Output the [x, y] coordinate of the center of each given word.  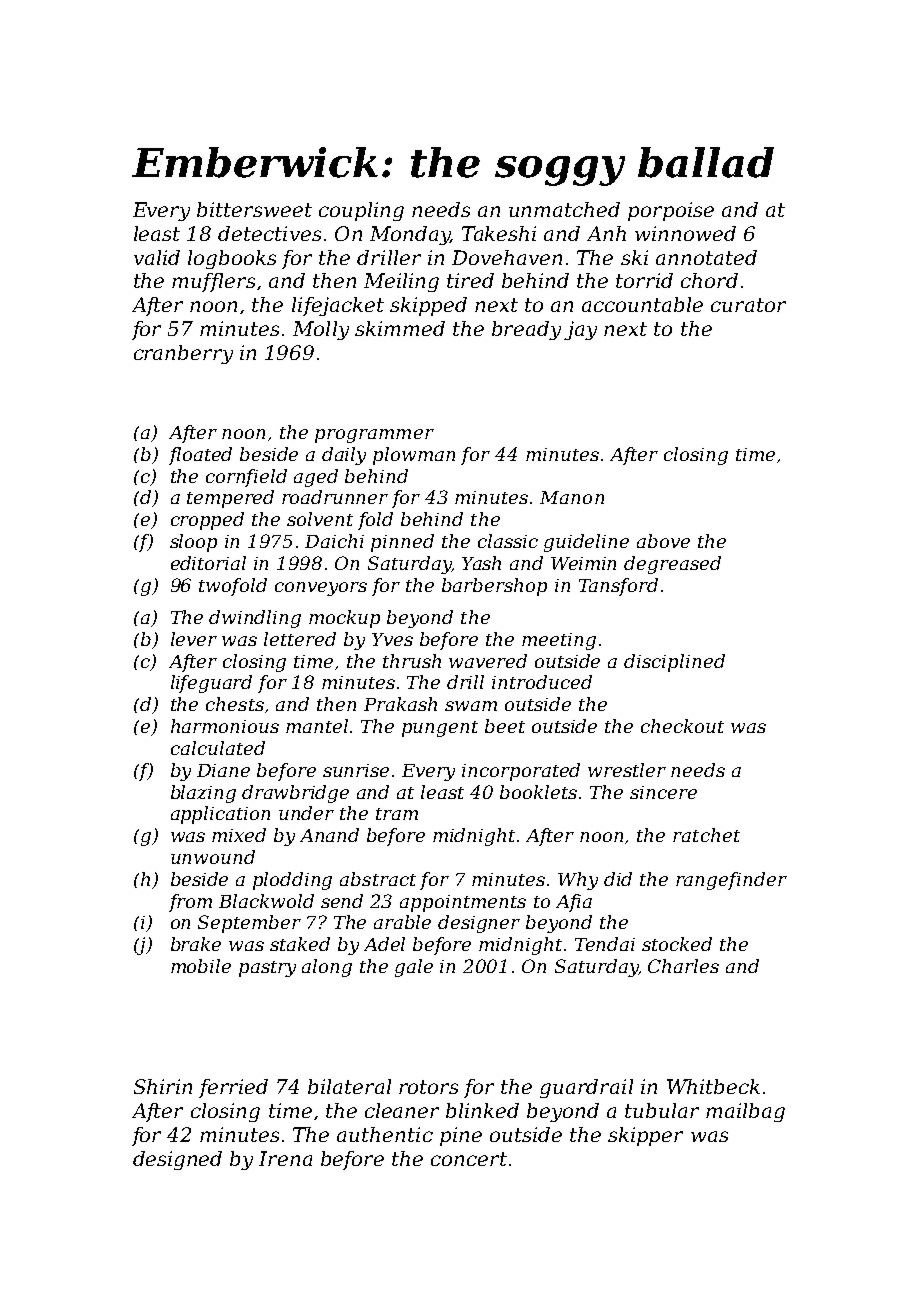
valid [157, 257]
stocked [677, 944]
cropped [207, 521]
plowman [414, 456]
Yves [392, 639]
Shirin [163, 1086]
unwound [213, 857]
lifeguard [211, 684]
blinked [482, 1110]
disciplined [674, 663]
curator [748, 305]
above [663, 541]
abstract [378, 879]
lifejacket [338, 306]
